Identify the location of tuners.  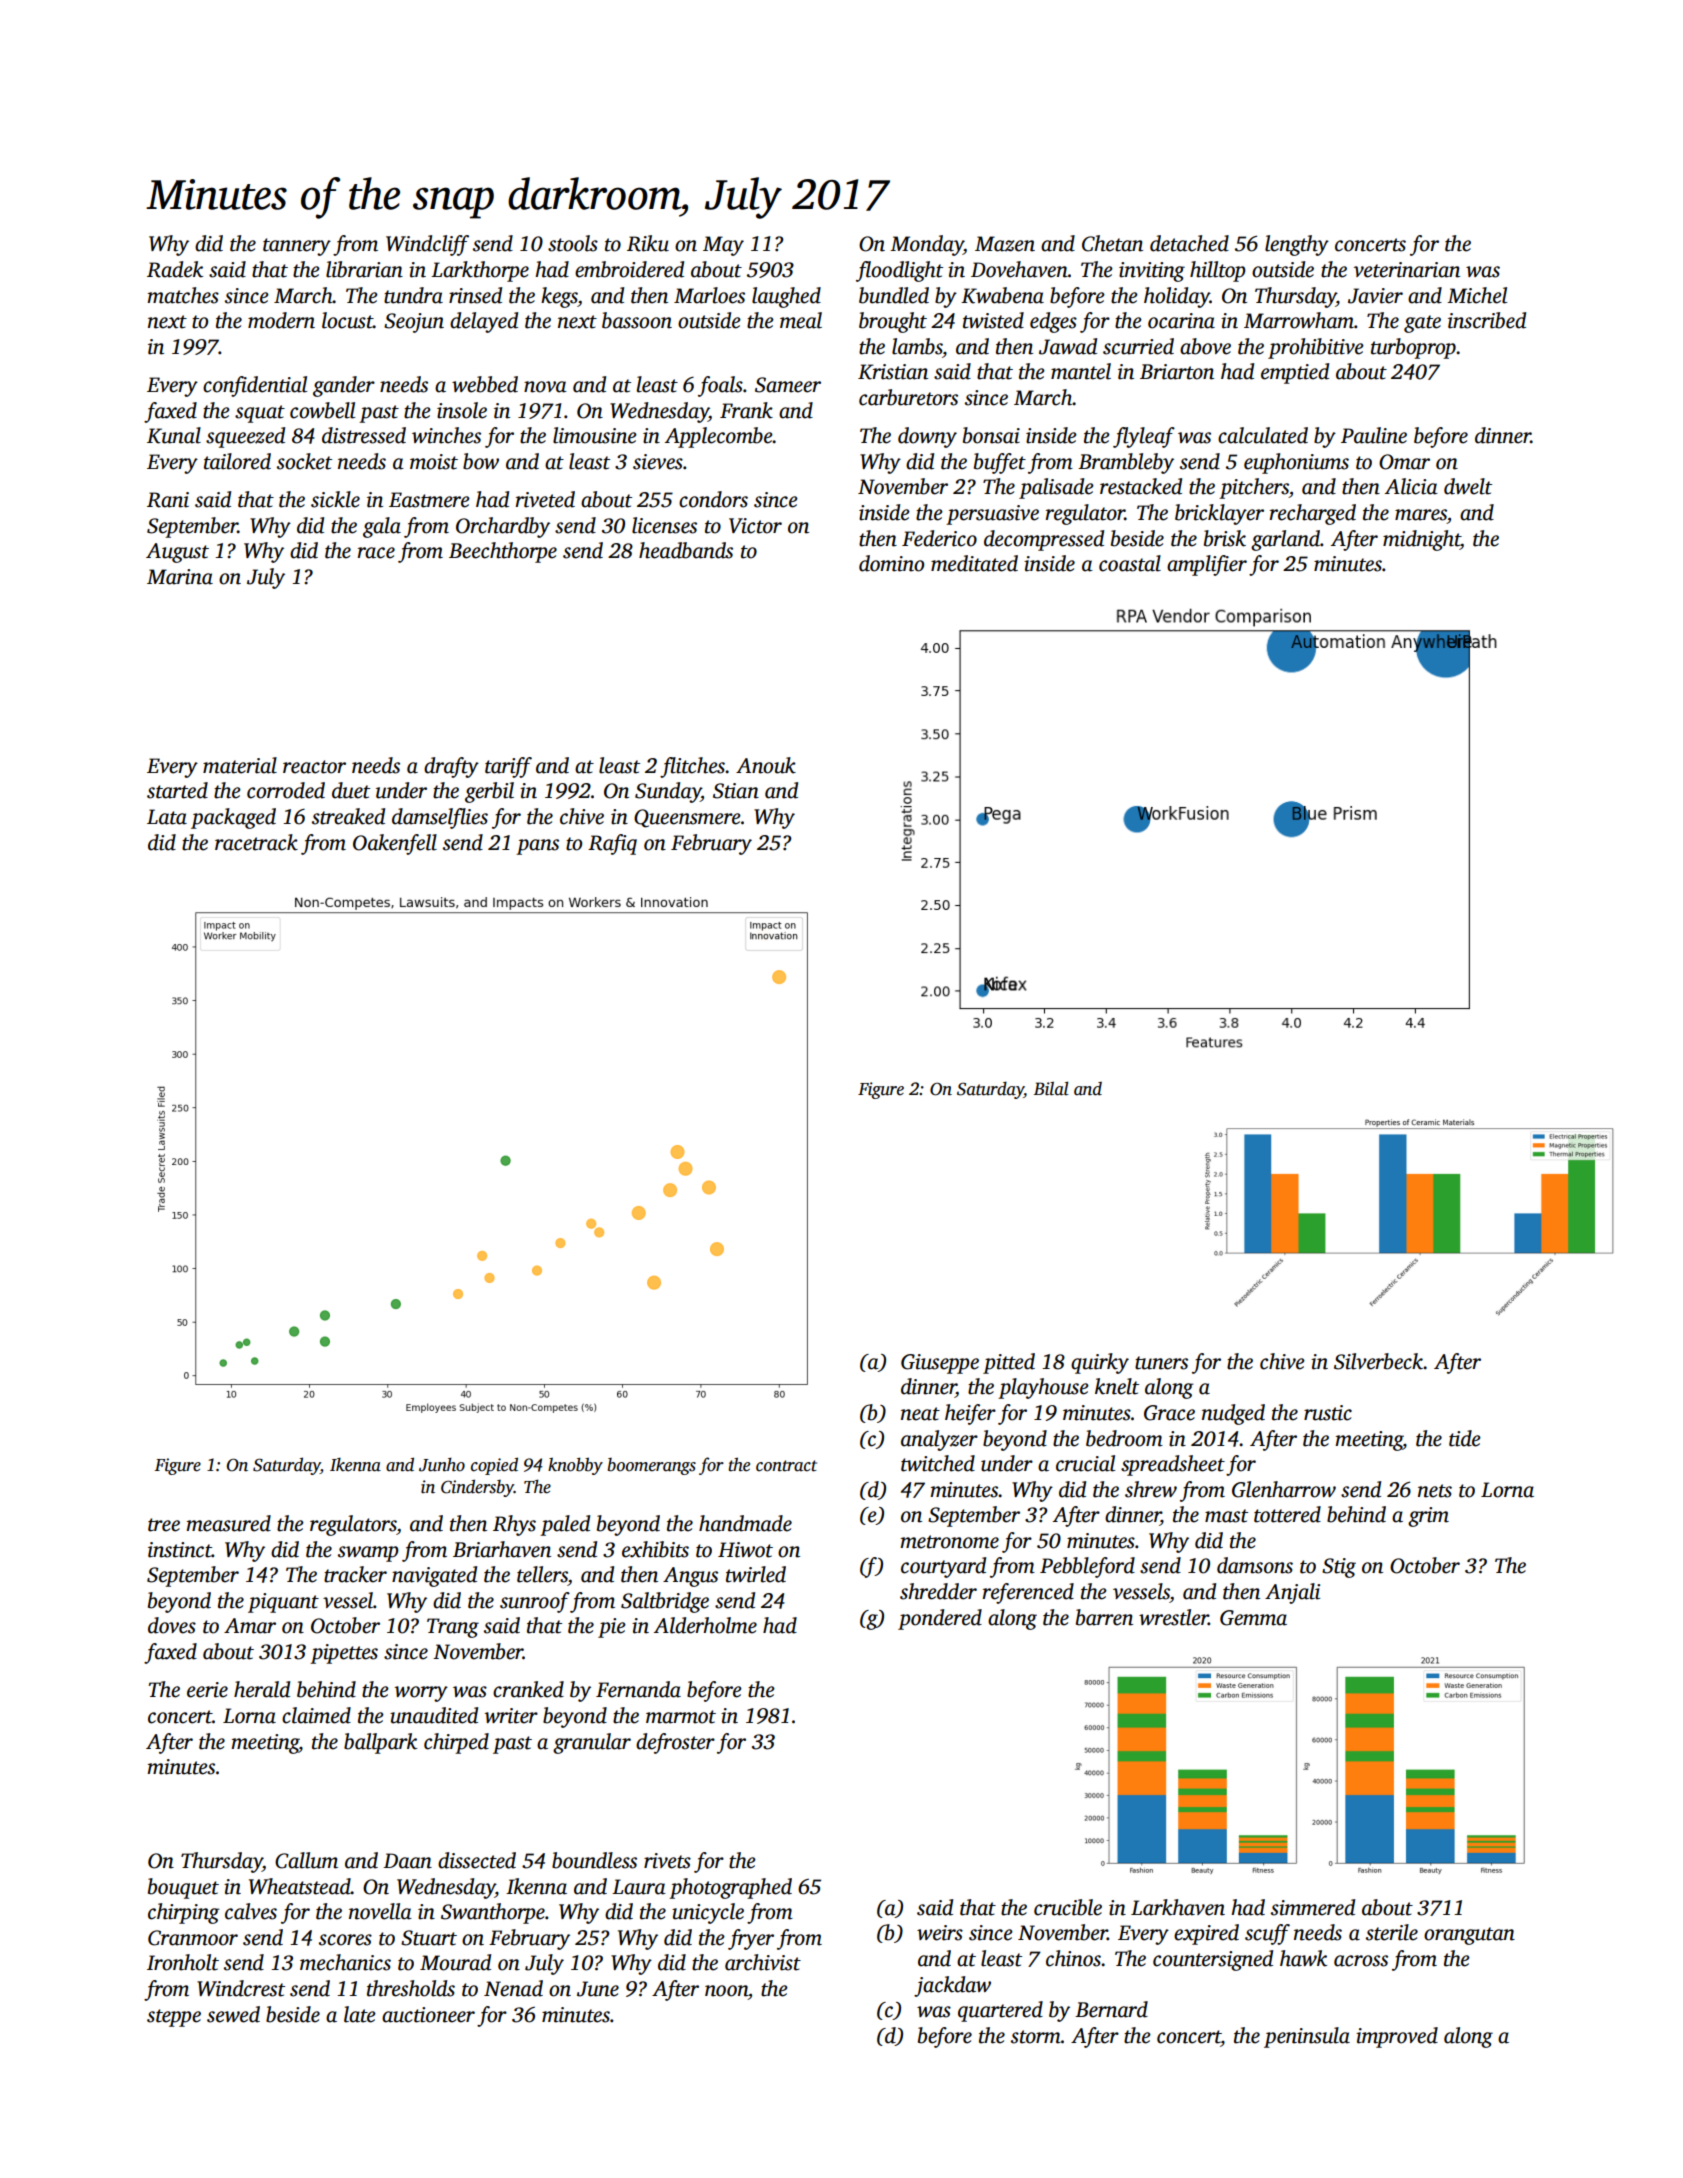
(1161, 1363).
